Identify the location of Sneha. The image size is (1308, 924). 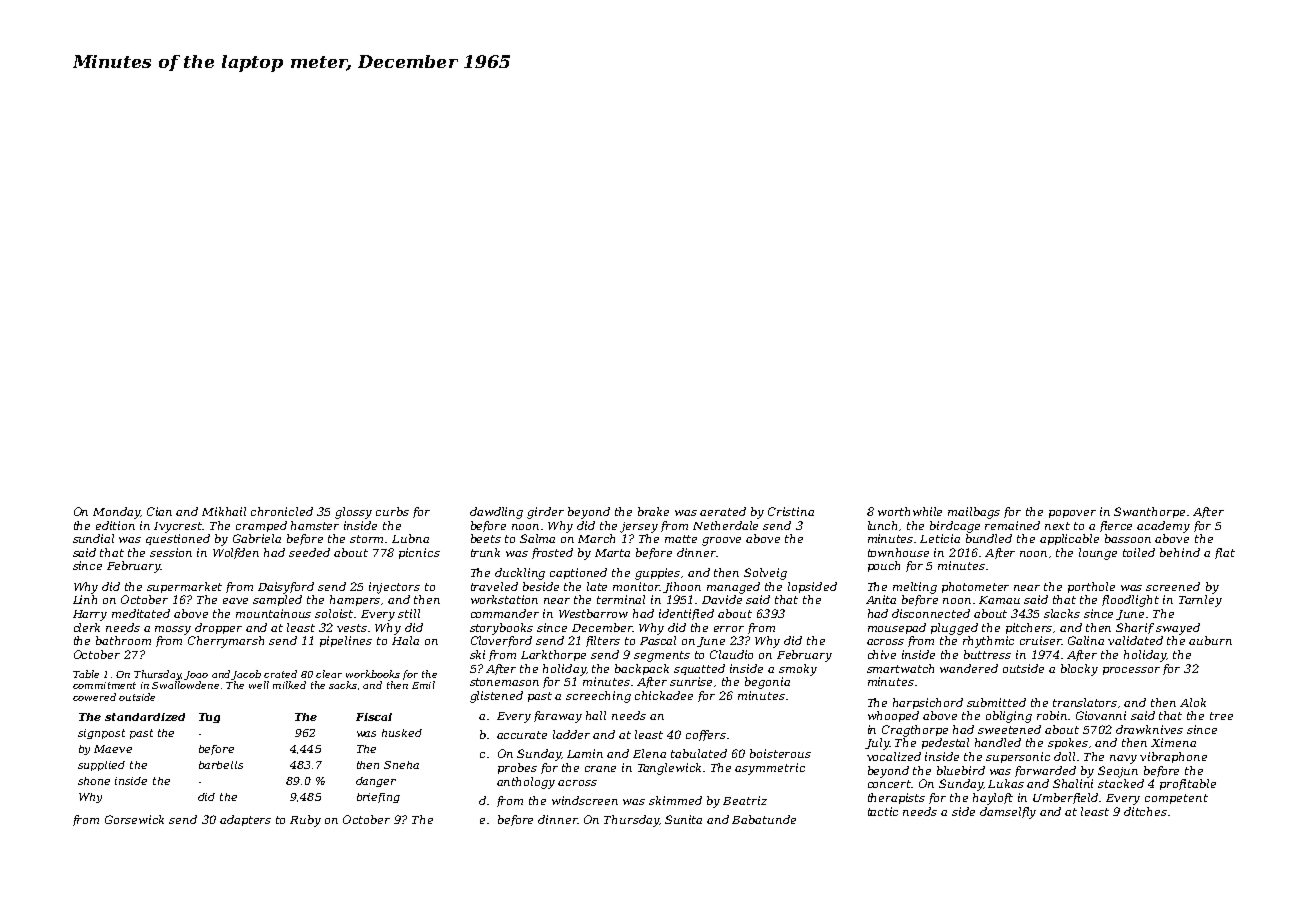
(401, 765).
